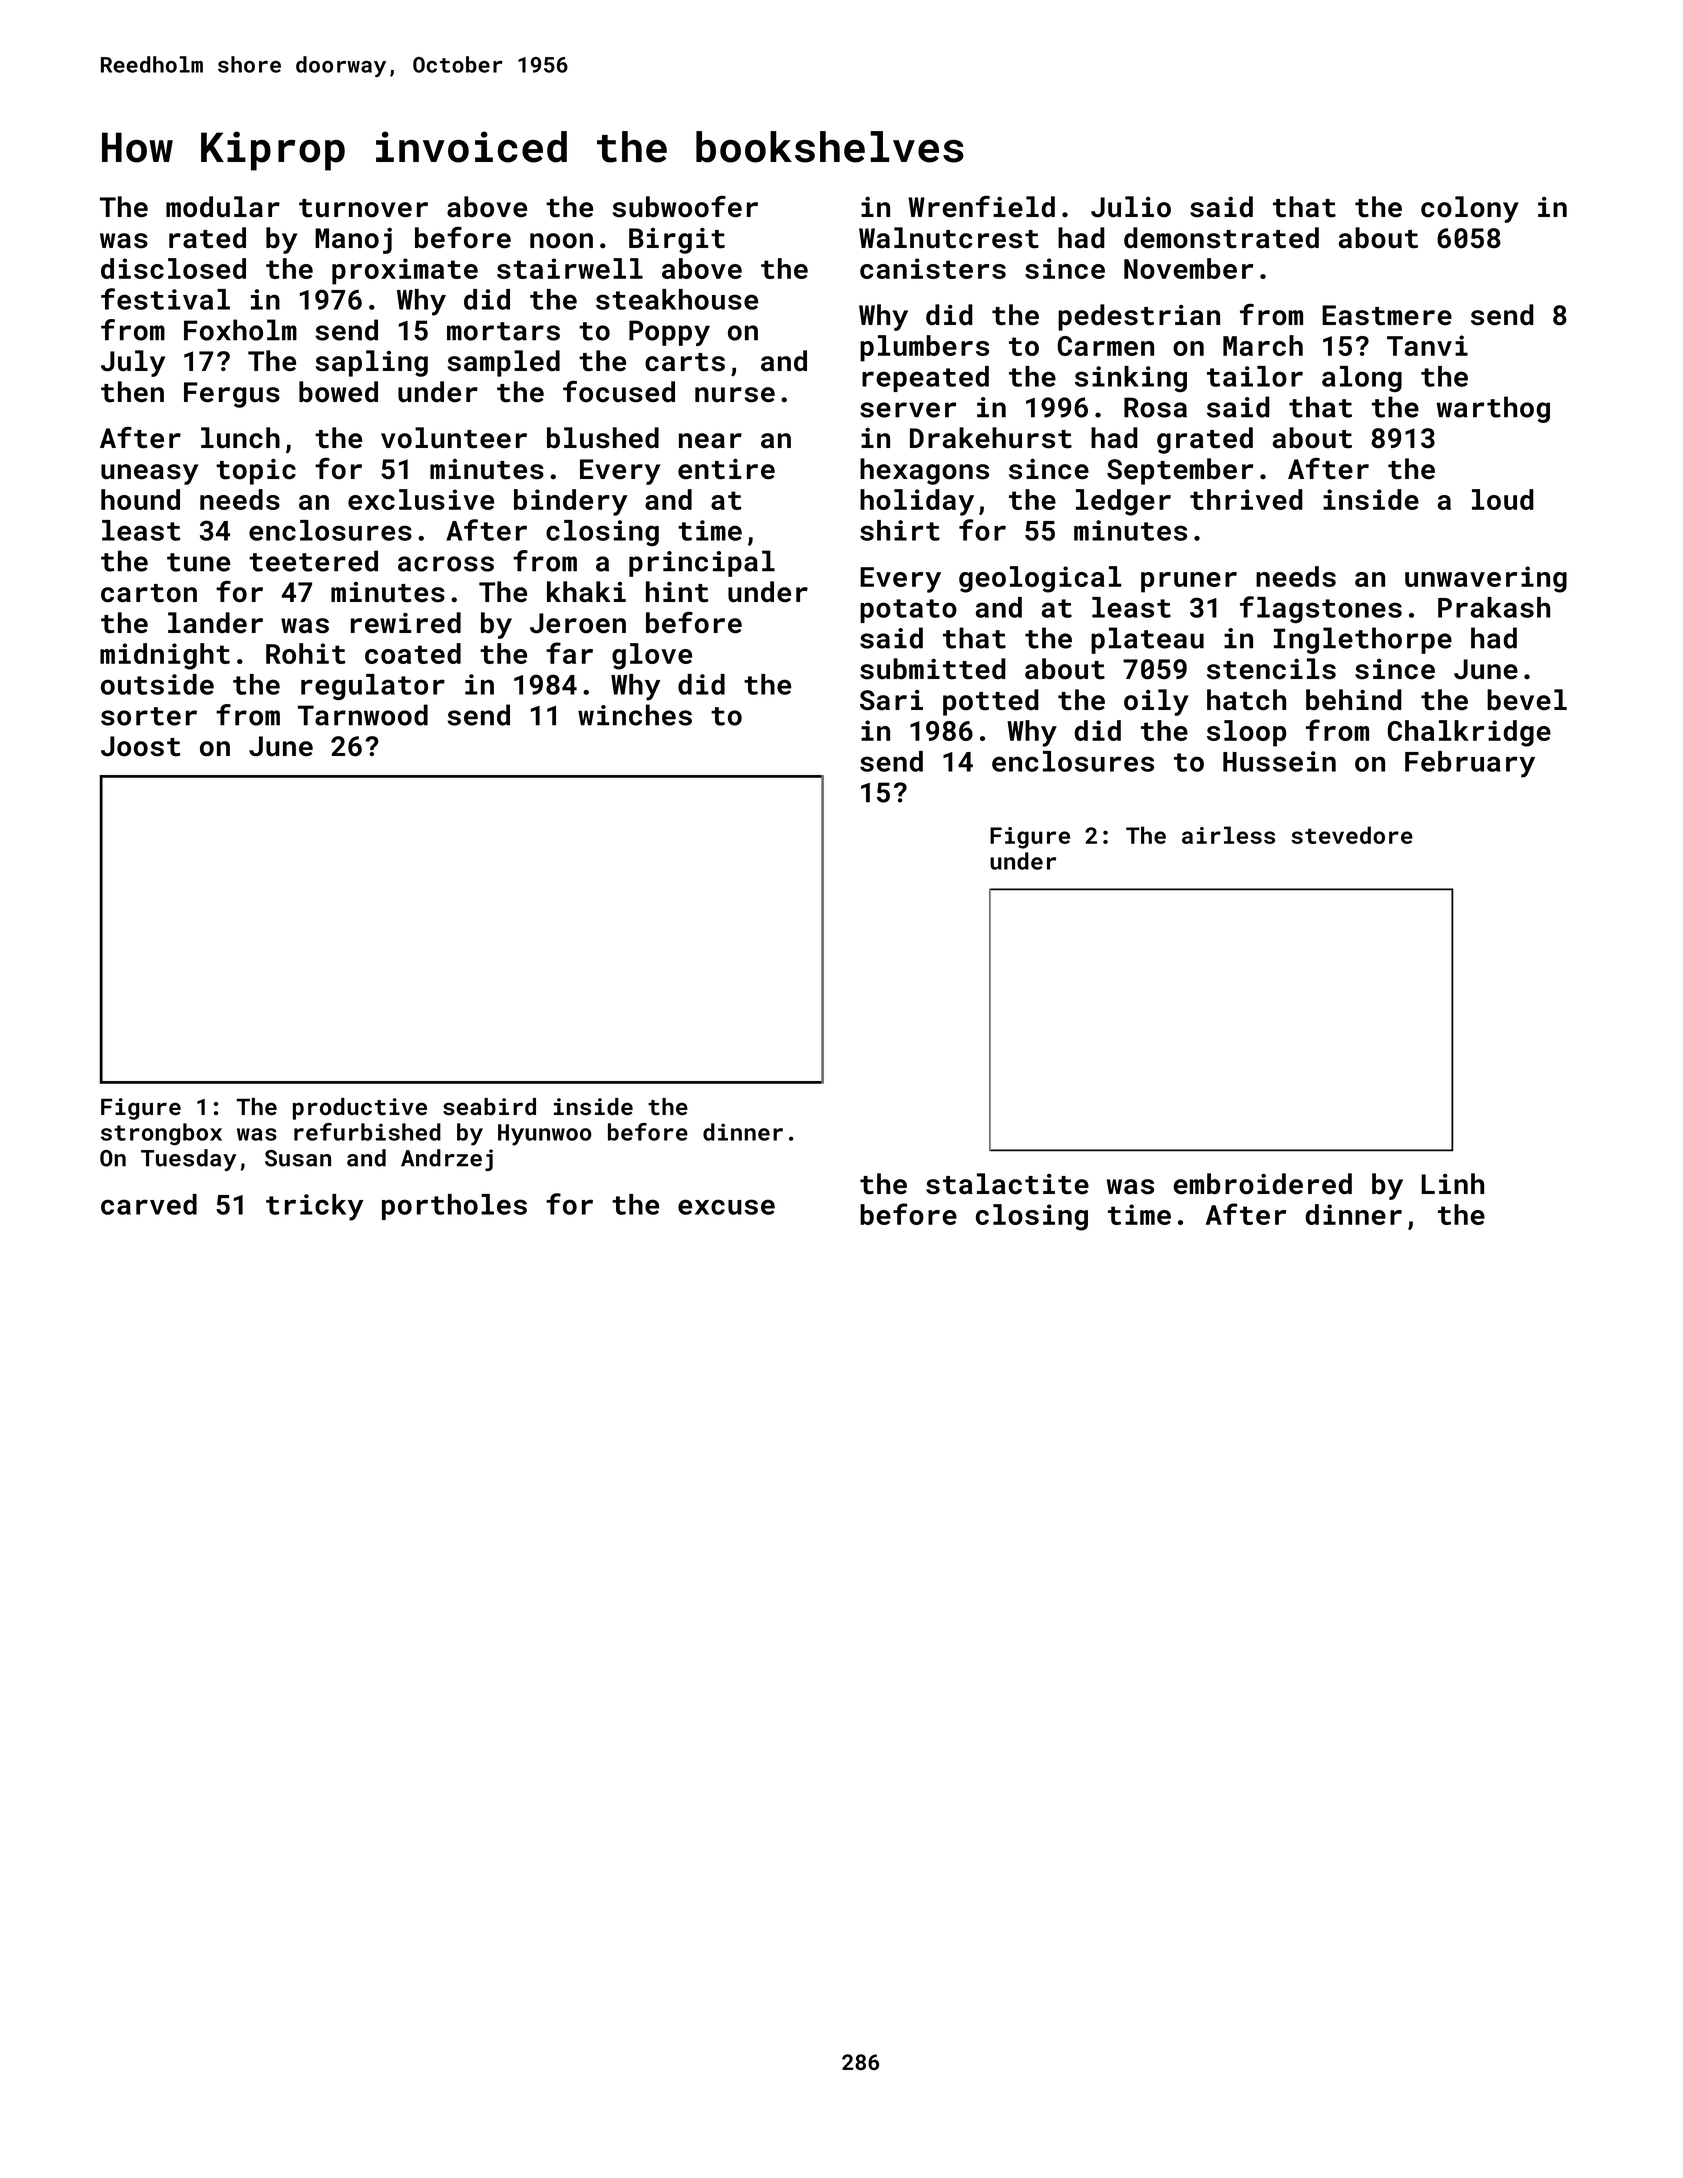  I want to click on steakhouse, so click(677, 299).
